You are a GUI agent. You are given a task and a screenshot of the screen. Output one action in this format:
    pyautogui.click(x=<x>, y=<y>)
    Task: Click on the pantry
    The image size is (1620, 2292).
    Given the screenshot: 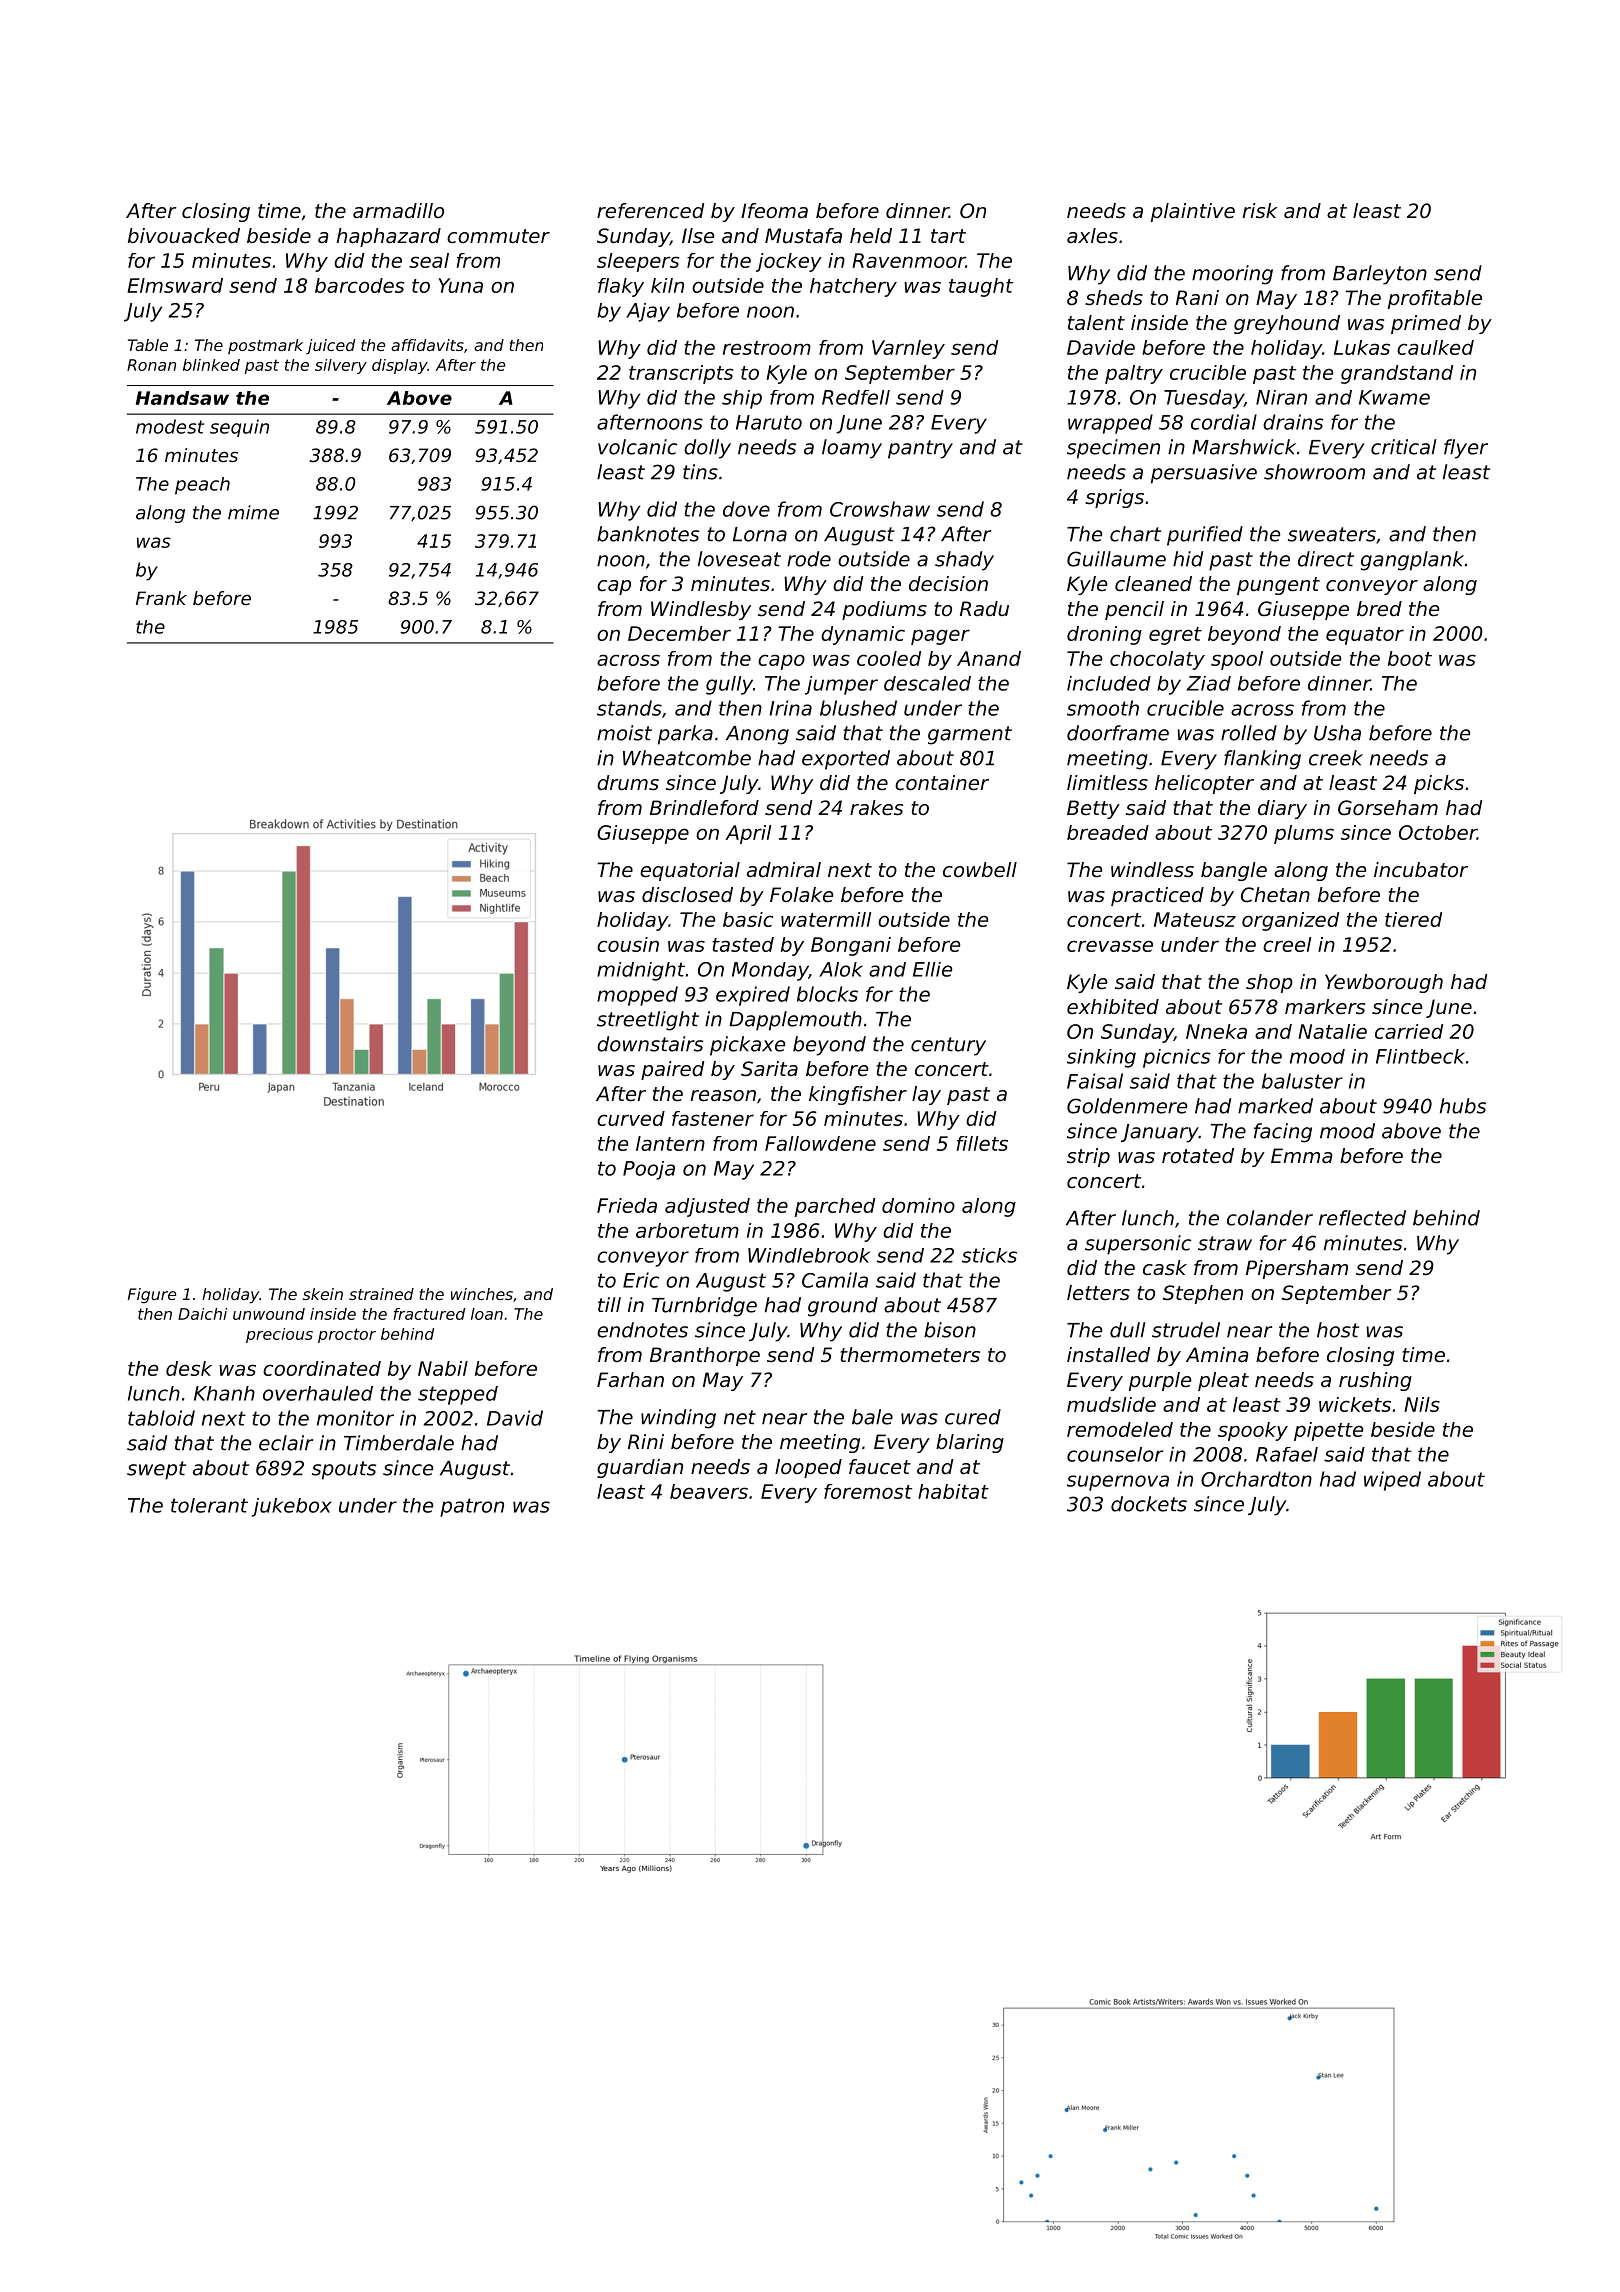 What is the action you would take?
    pyautogui.click(x=920, y=449)
